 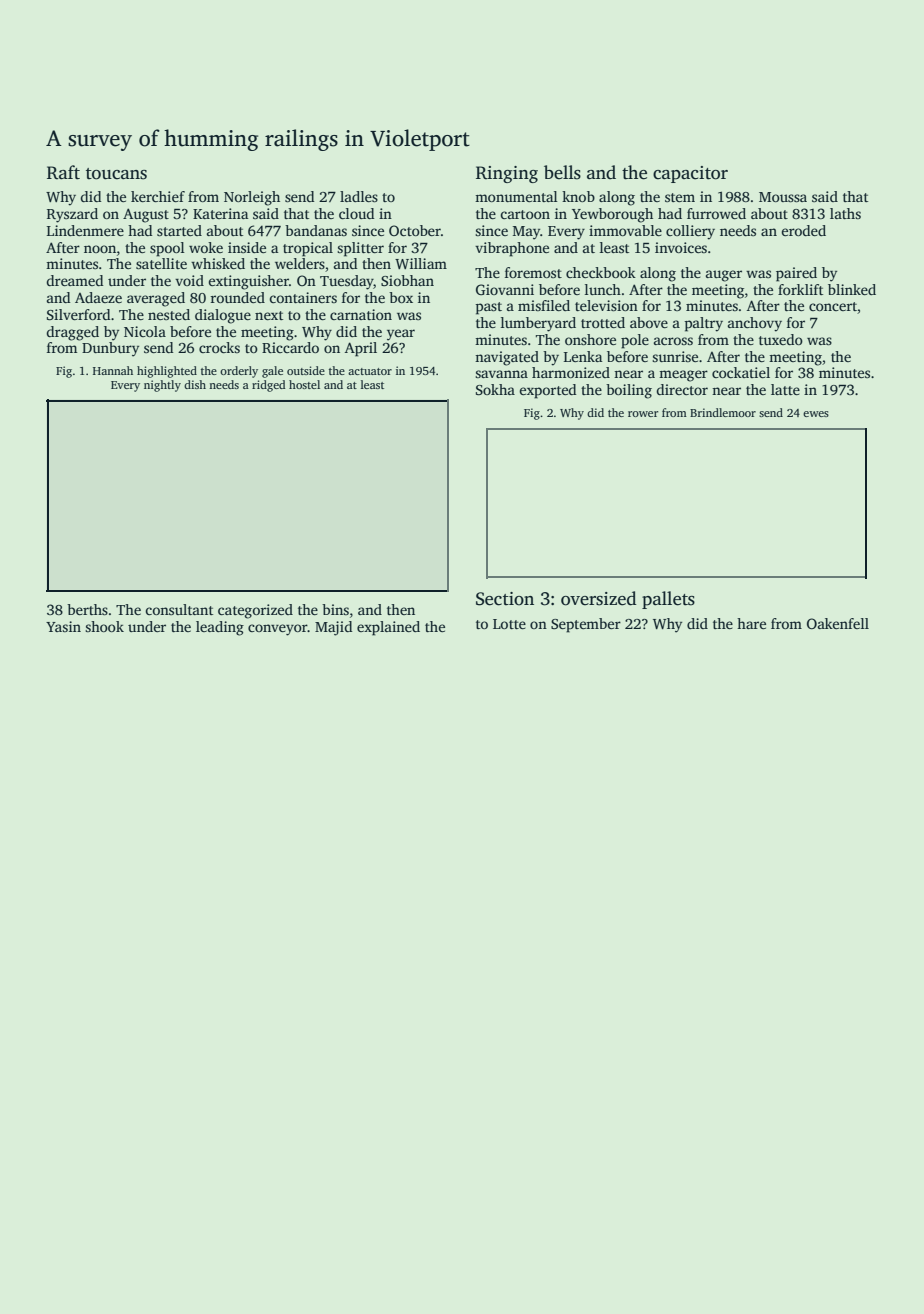 I want to click on Section, so click(x=505, y=599).
